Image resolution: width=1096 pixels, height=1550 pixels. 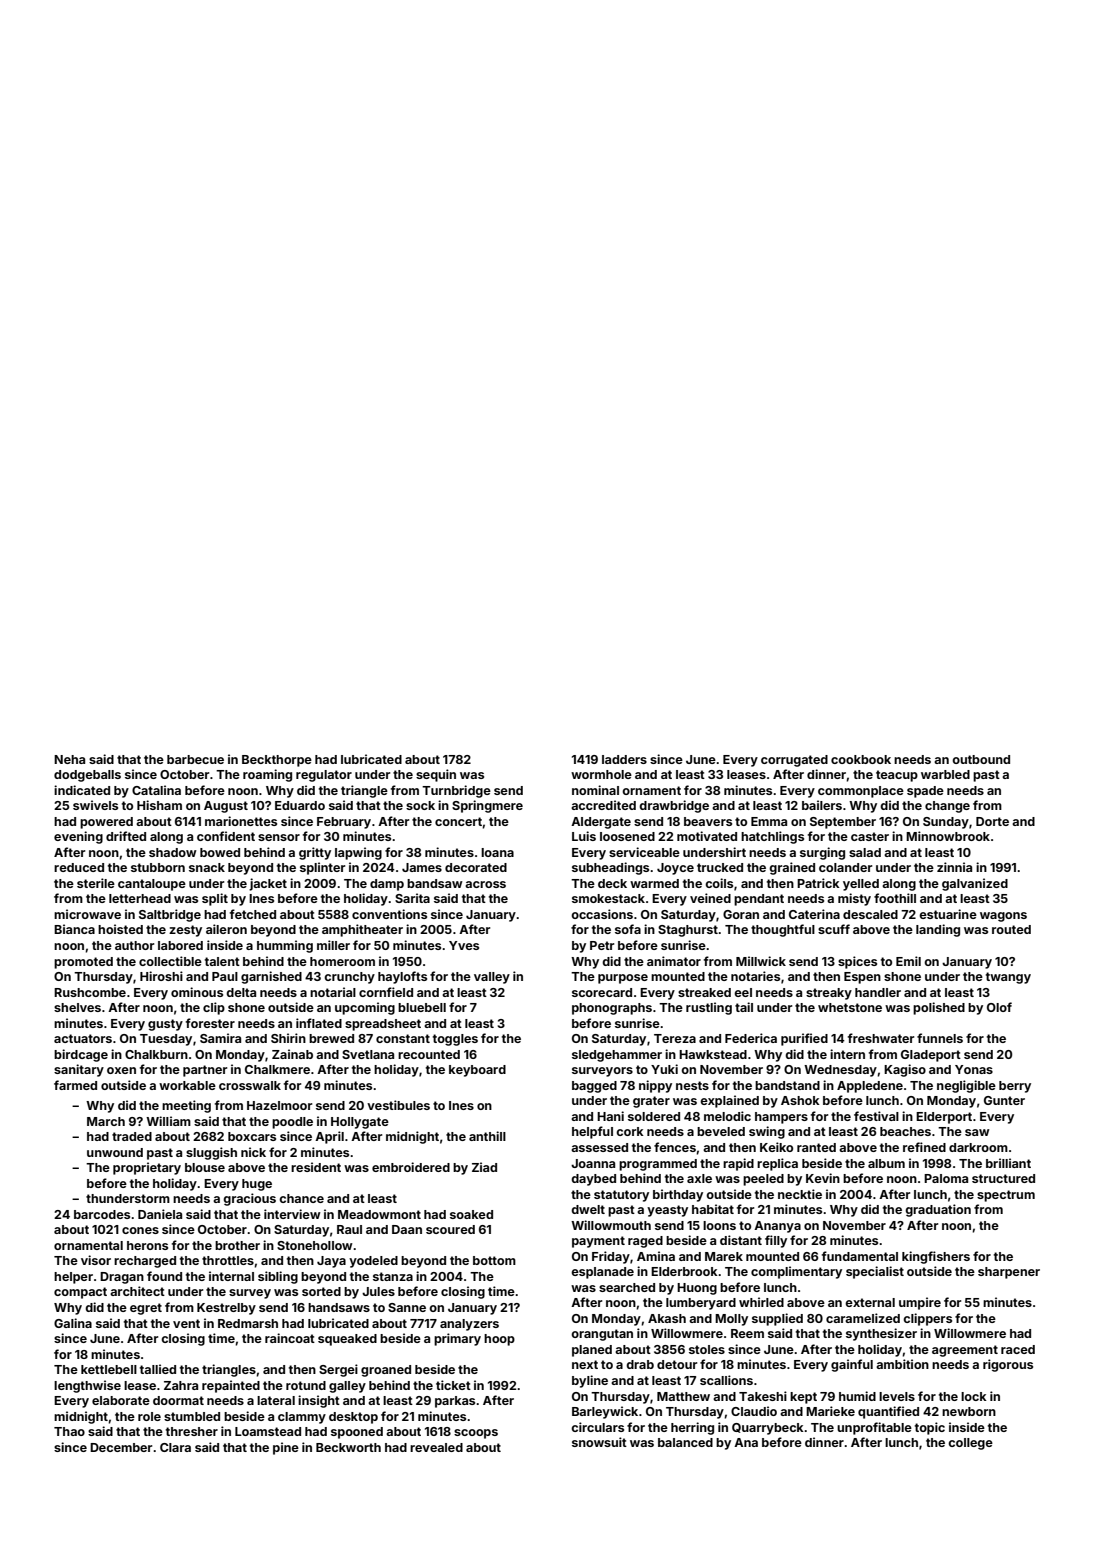 What do you see at coordinates (285, 946) in the image?
I see `humming` at bounding box center [285, 946].
